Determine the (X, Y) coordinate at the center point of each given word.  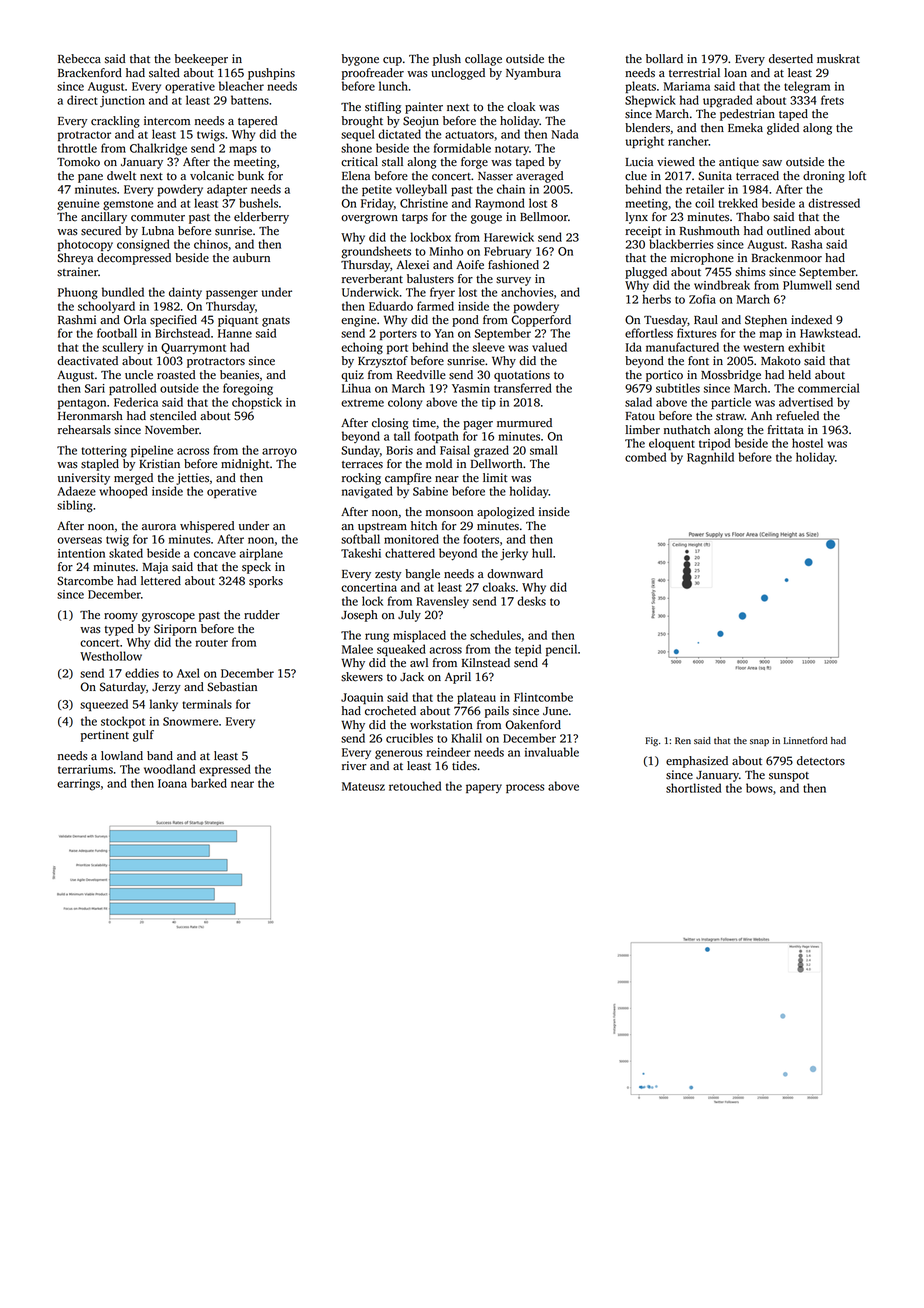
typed (119, 630)
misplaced (419, 636)
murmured (524, 423)
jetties (192, 479)
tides (464, 766)
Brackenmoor (787, 258)
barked (209, 783)
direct (82, 100)
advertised (806, 402)
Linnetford (806, 740)
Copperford (541, 321)
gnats (276, 322)
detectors (821, 761)
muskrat (838, 59)
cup (392, 61)
